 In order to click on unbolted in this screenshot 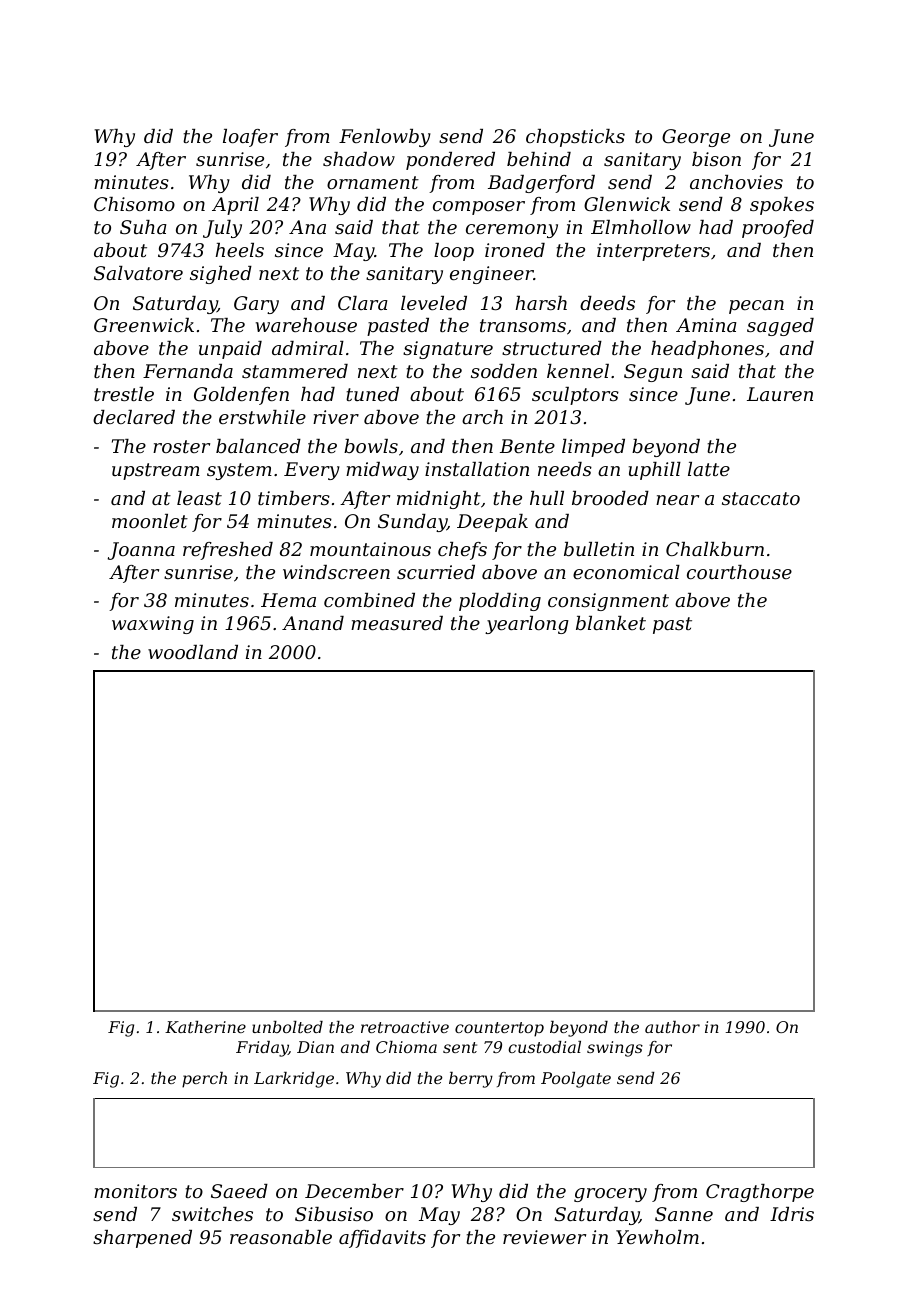, I will do `click(287, 1027)`.
